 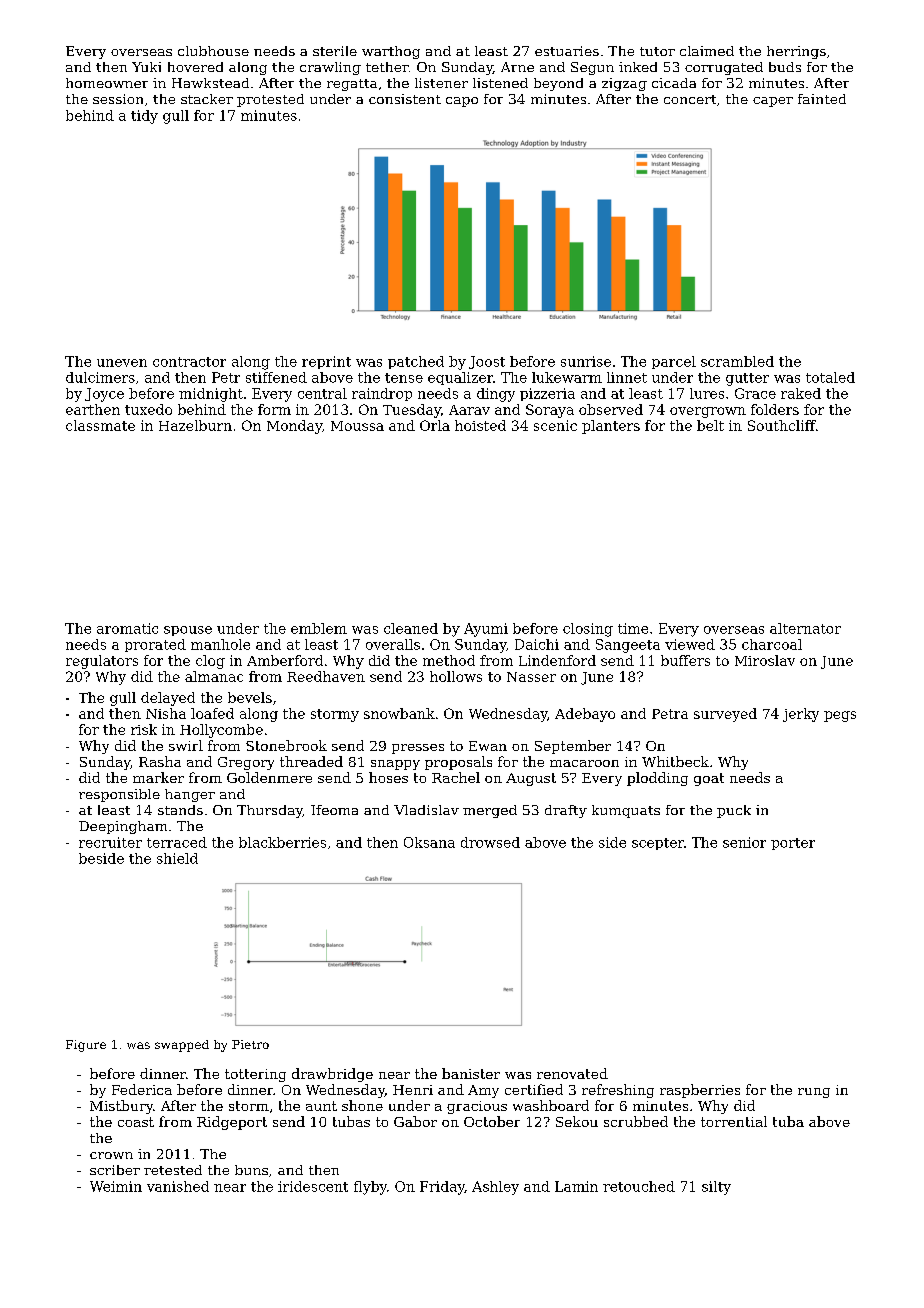 I want to click on hanger, so click(x=190, y=795).
